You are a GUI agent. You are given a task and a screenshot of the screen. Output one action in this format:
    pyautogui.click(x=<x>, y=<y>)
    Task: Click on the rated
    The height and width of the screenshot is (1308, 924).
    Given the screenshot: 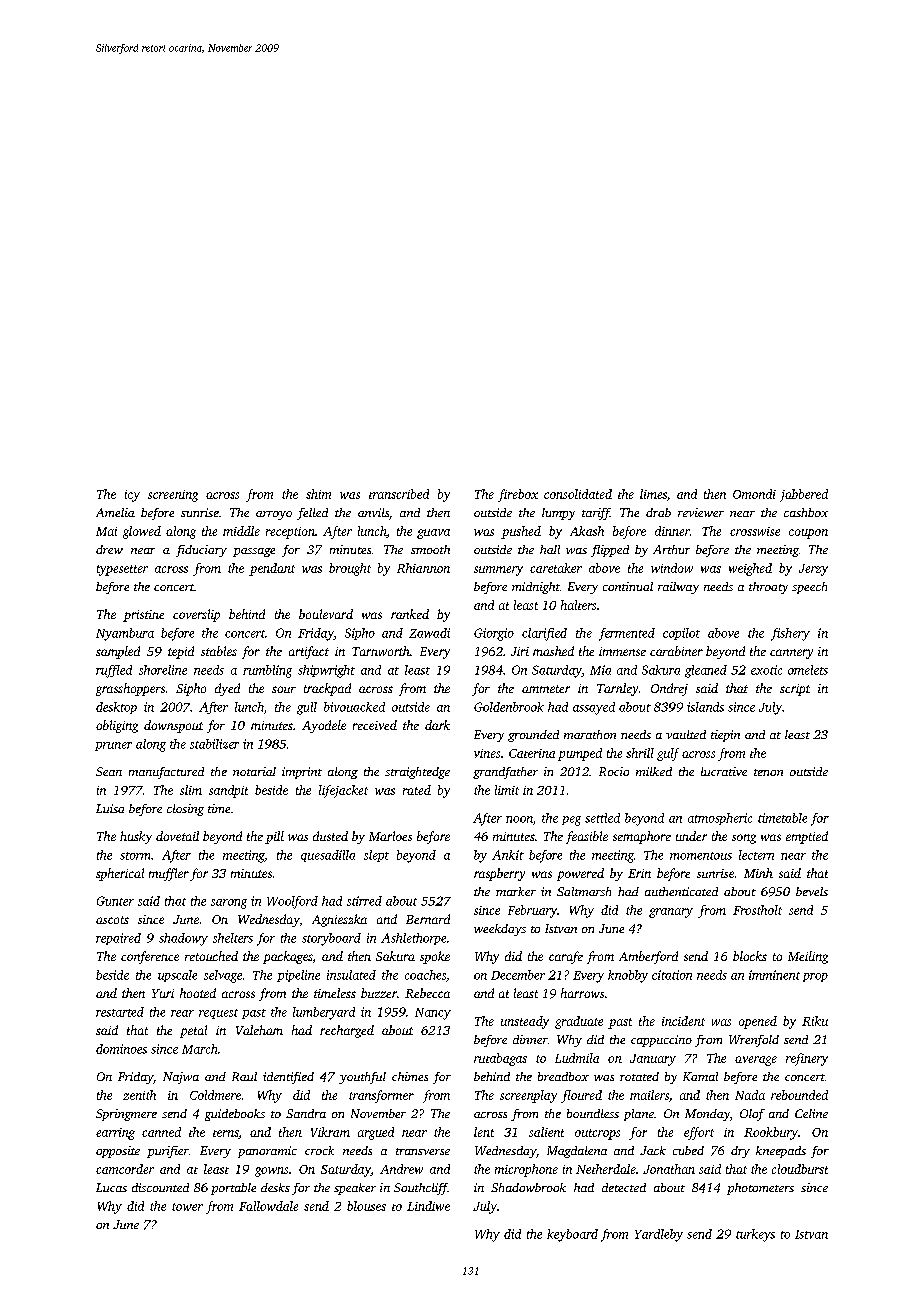 What is the action you would take?
    pyautogui.click(x=417, y=790)
